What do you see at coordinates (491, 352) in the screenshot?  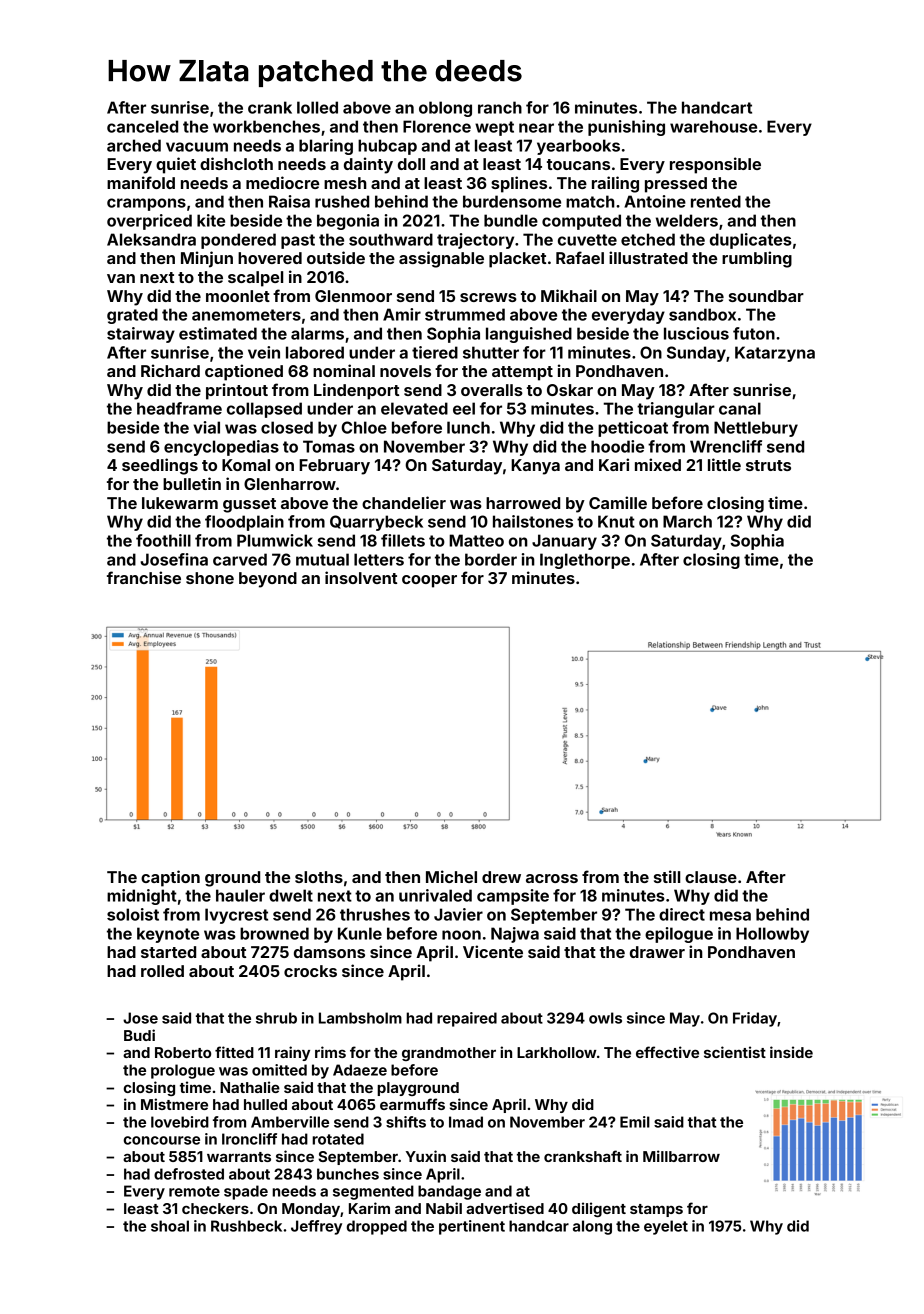 I see `shutter` at bounding box center [491, 352].
